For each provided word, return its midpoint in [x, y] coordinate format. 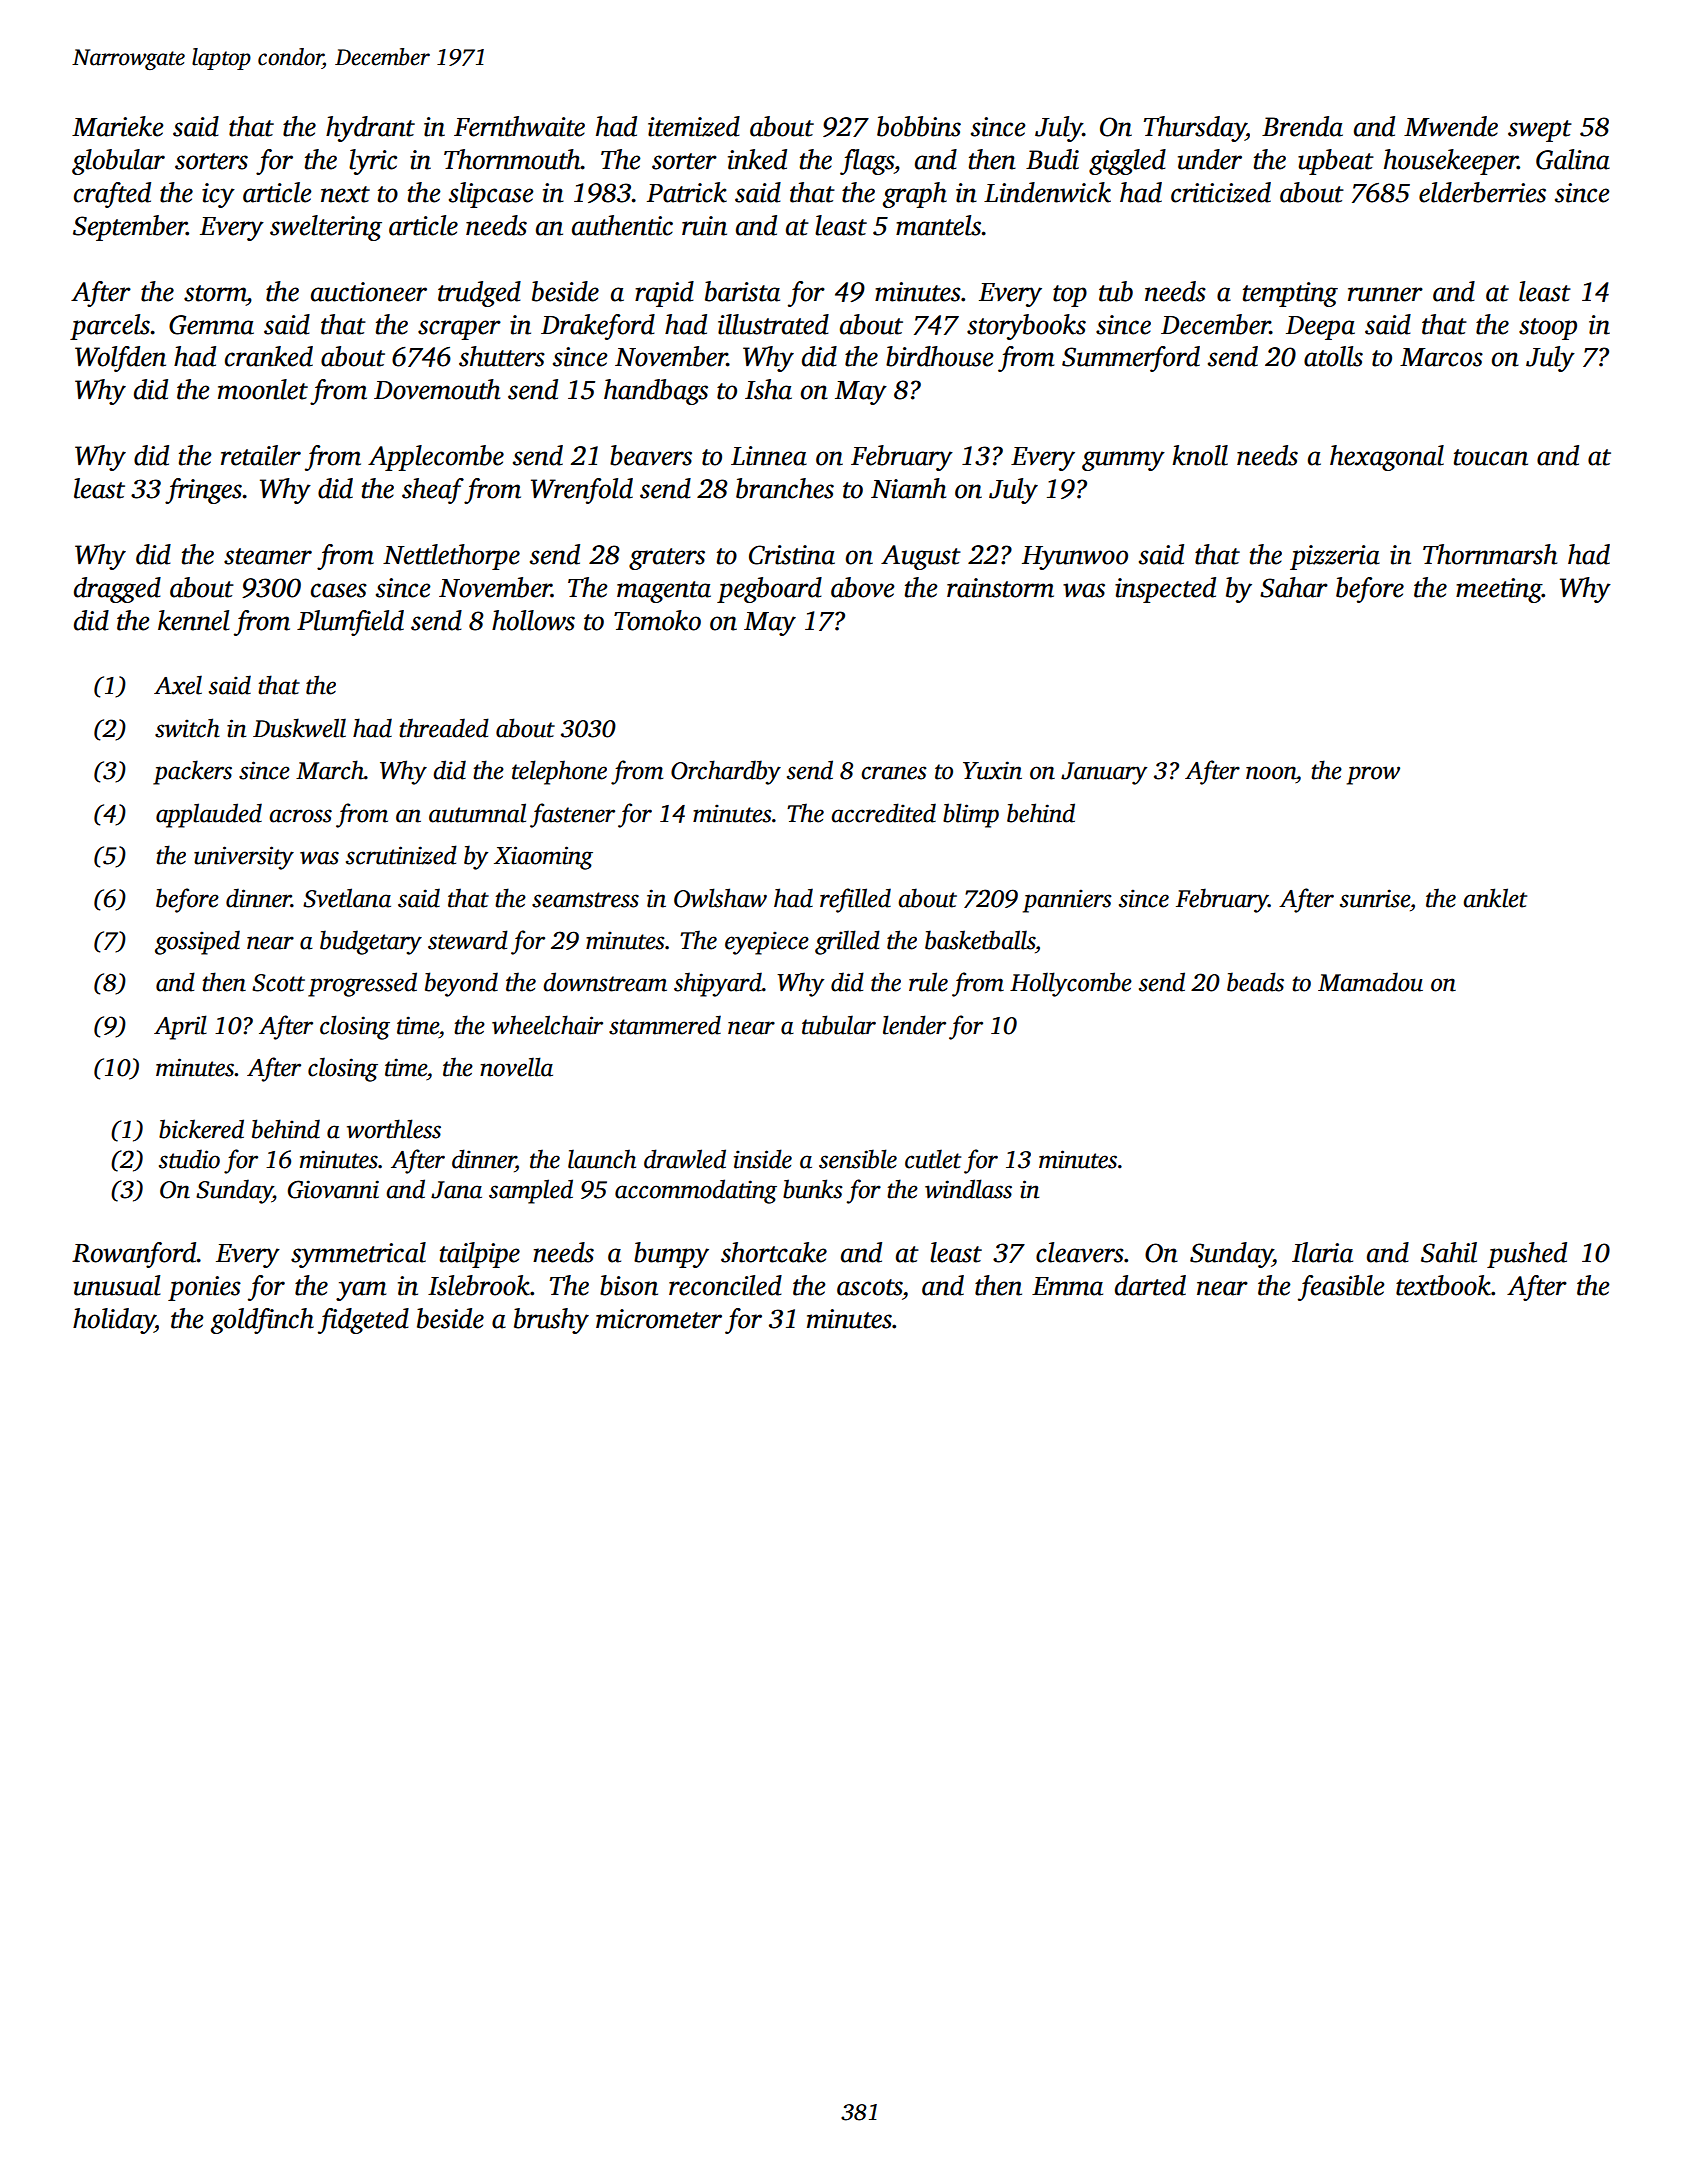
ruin [704, 226]
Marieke [117, 126]
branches [785, 488]
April [180, 1027]
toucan [1491, 457]
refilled [855, 900]
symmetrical [358, 1255]
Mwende [1451, 126]
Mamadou [1370, 982]
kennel [193, 620]
